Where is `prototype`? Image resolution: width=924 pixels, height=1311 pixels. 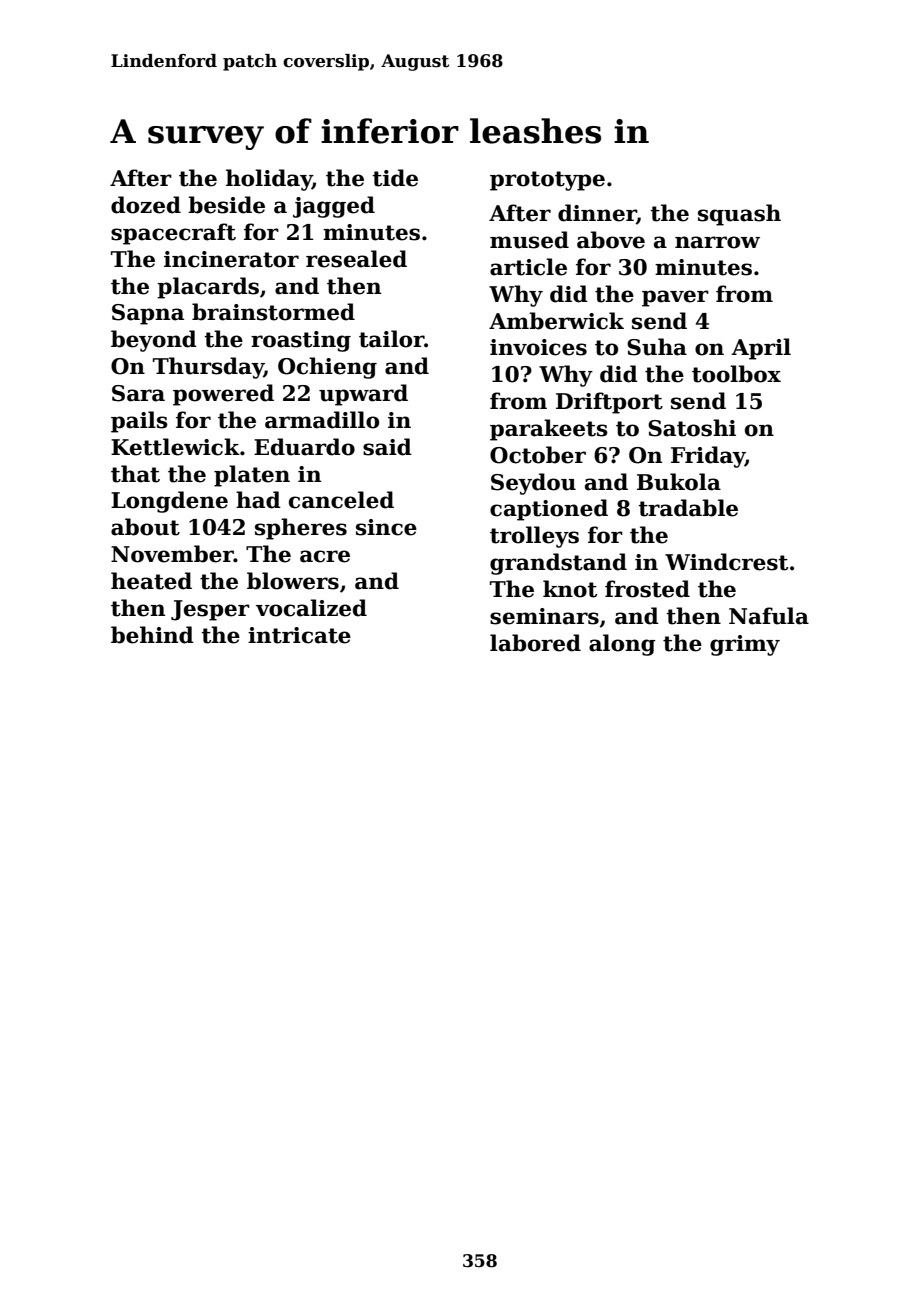 prototype is located at coordinates (547, 181).
